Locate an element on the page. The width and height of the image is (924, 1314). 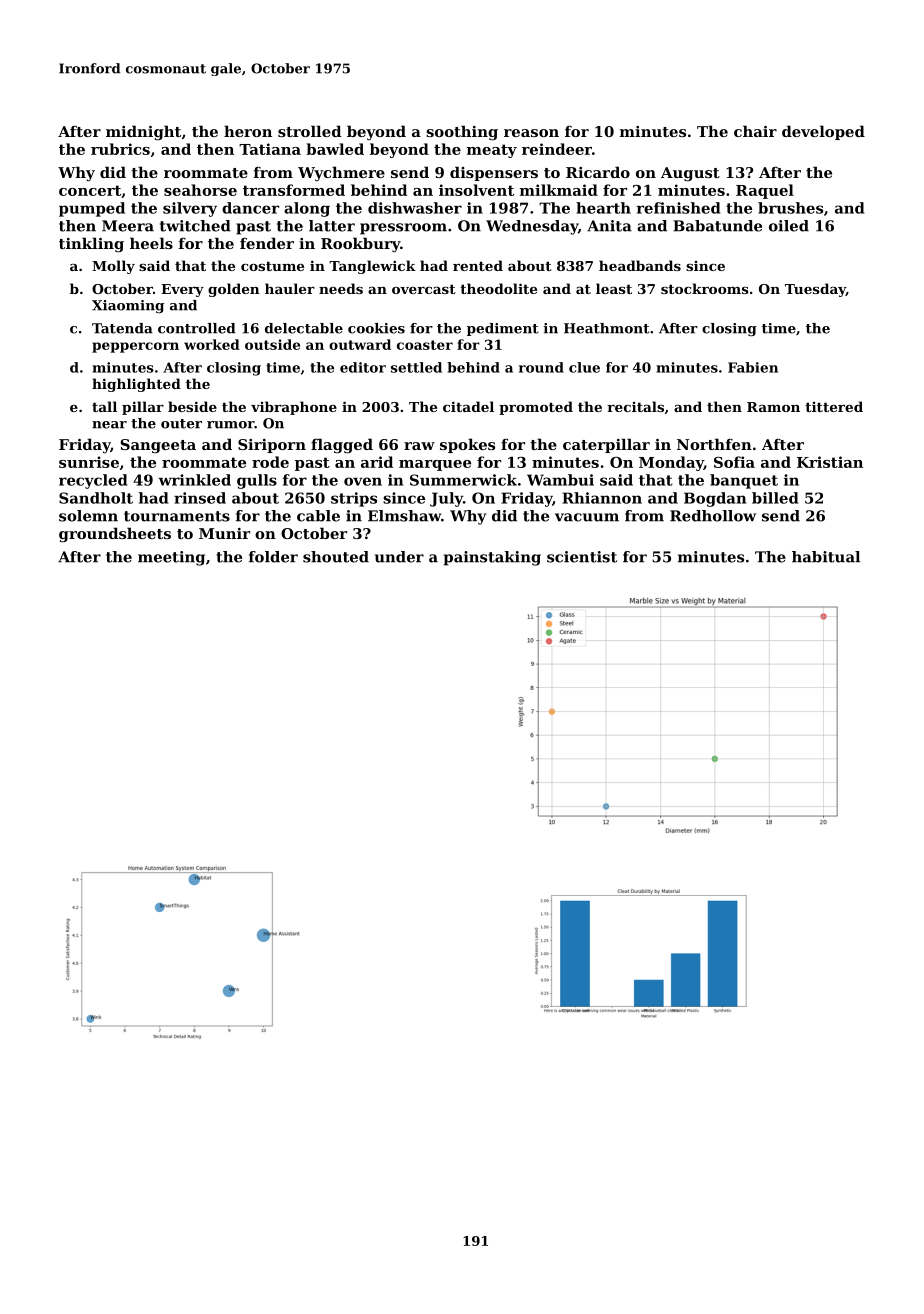
heron is located at coordinates (248, 131).
